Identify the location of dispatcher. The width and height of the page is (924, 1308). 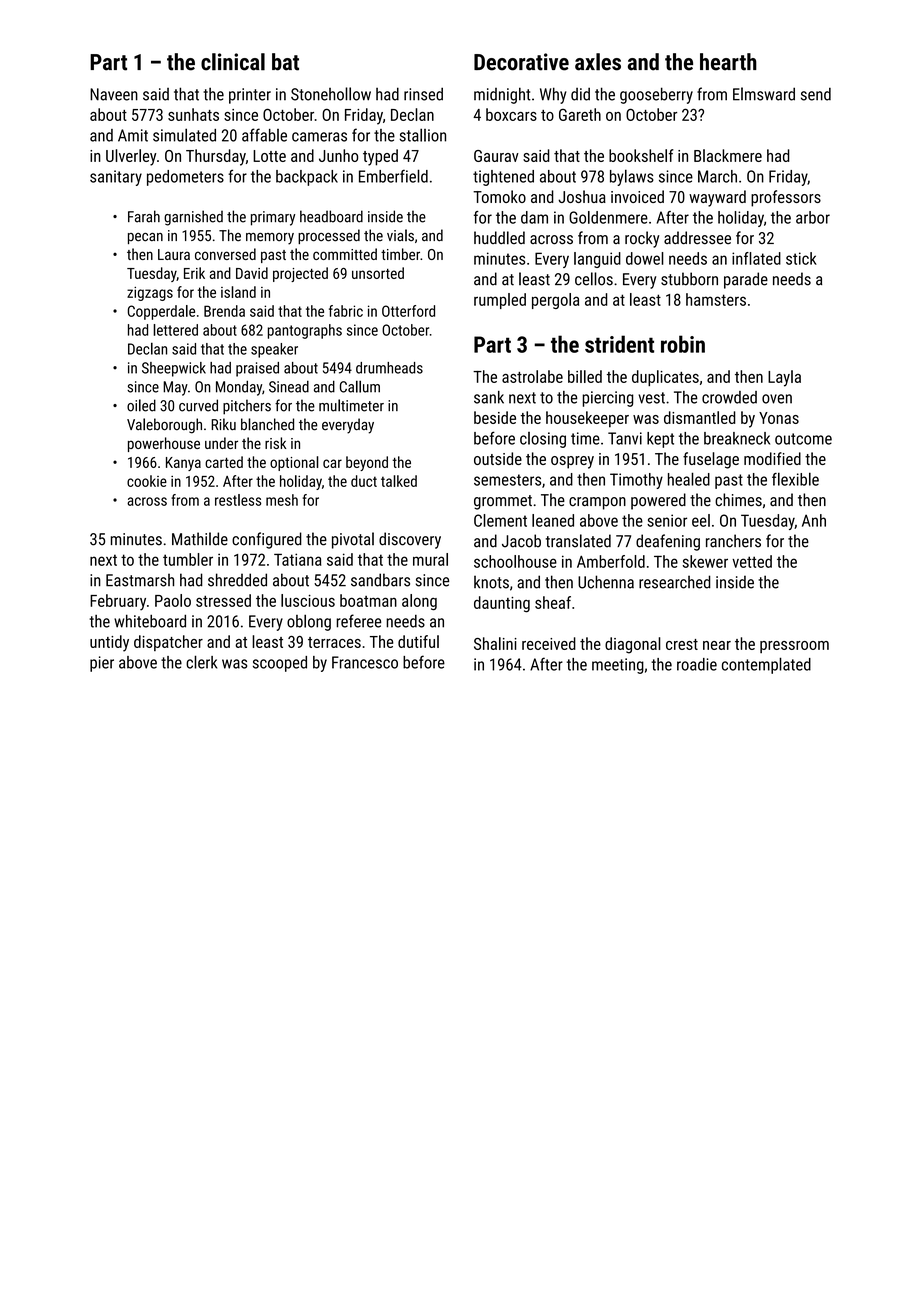
(168, 643).
